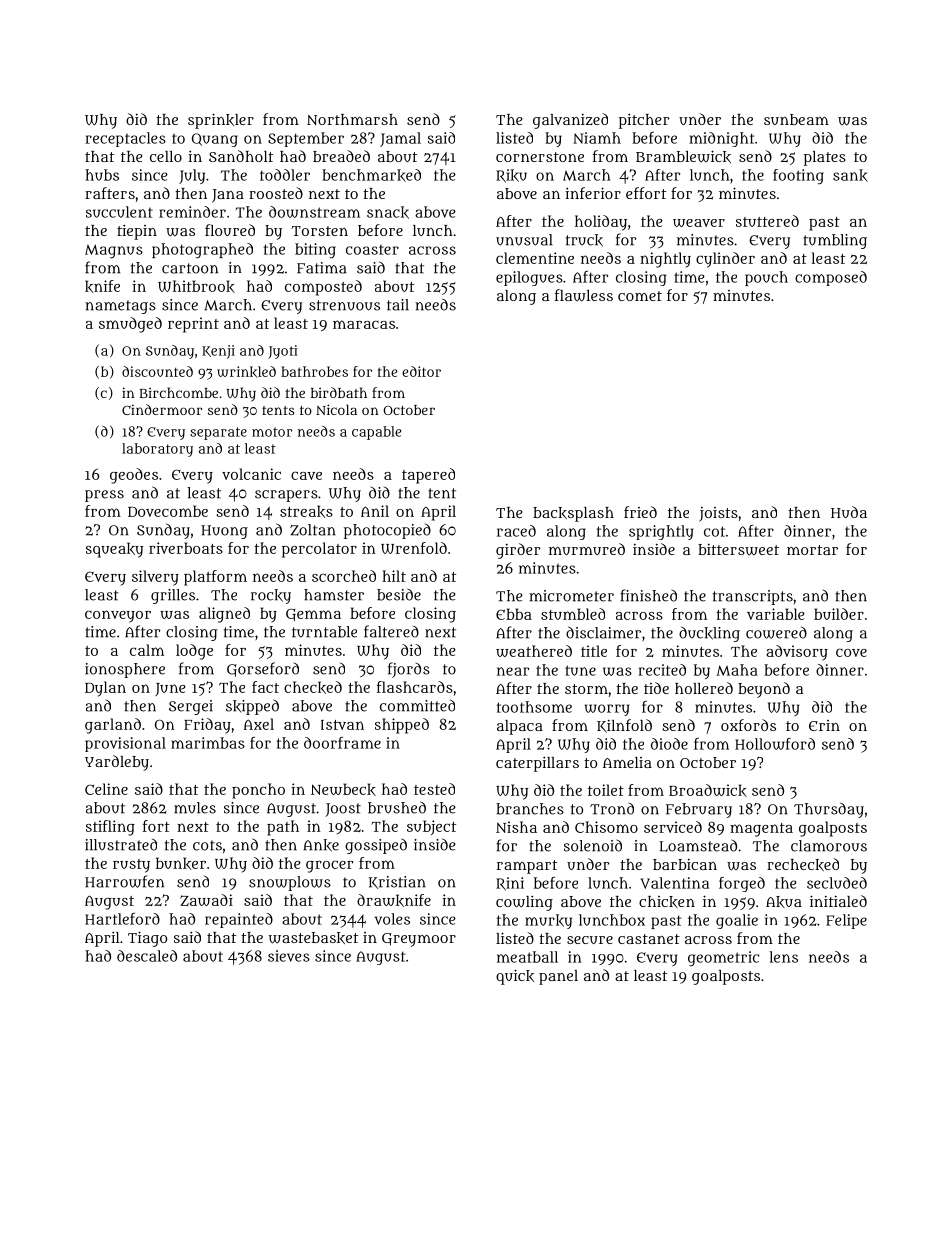 This document has height=1233, width=952. What do you see at coordinates (206, 900) in the document?
I see `Zawadi` at bounding box center [206, 900].
